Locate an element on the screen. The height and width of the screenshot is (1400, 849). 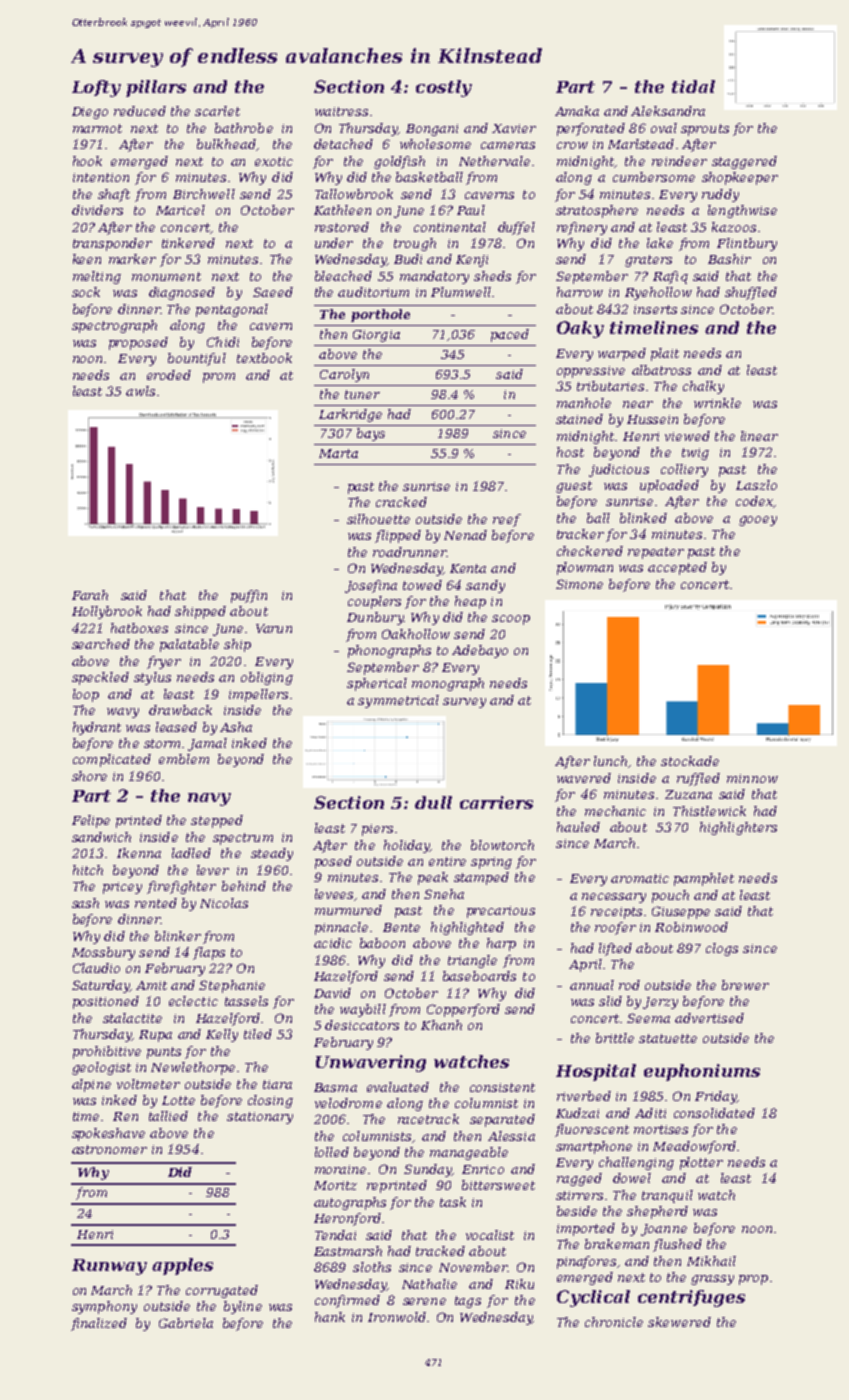
finalized is located at coordinates (99, 1324).
